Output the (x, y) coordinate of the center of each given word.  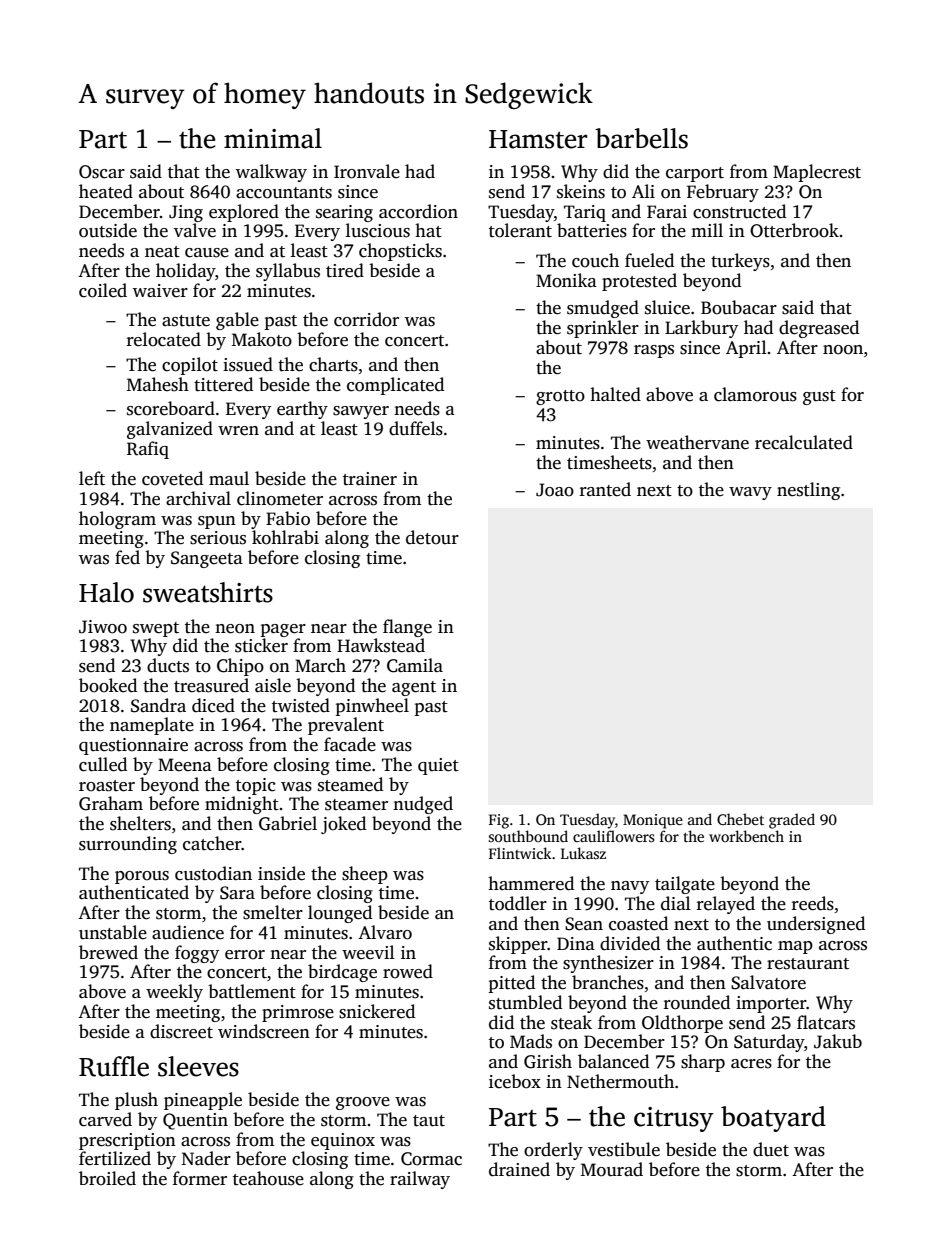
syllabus (288, 272)
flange (407, 628)
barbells (641, 138)
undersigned (816, 925)
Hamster (538, 139)
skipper (518, 945)
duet (771, 1149)
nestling (808, 491)
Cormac (431, 1159)
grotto (560, 397)
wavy (750, 493)
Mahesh (158, 384)
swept (156, 629)
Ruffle (114, 1066)
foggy (197, 954)
